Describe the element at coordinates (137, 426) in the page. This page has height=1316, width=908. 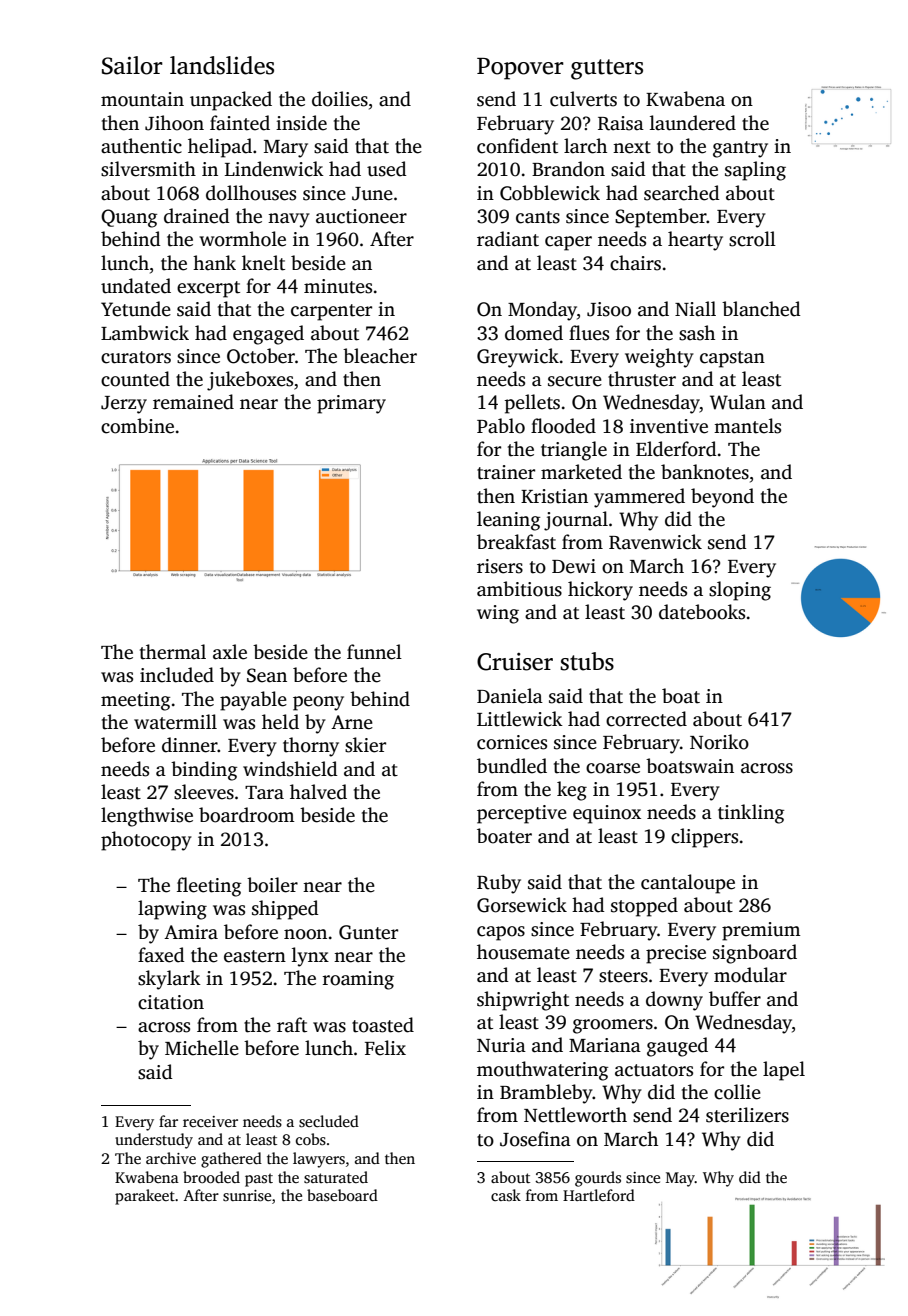
I see `combine` at that location.
